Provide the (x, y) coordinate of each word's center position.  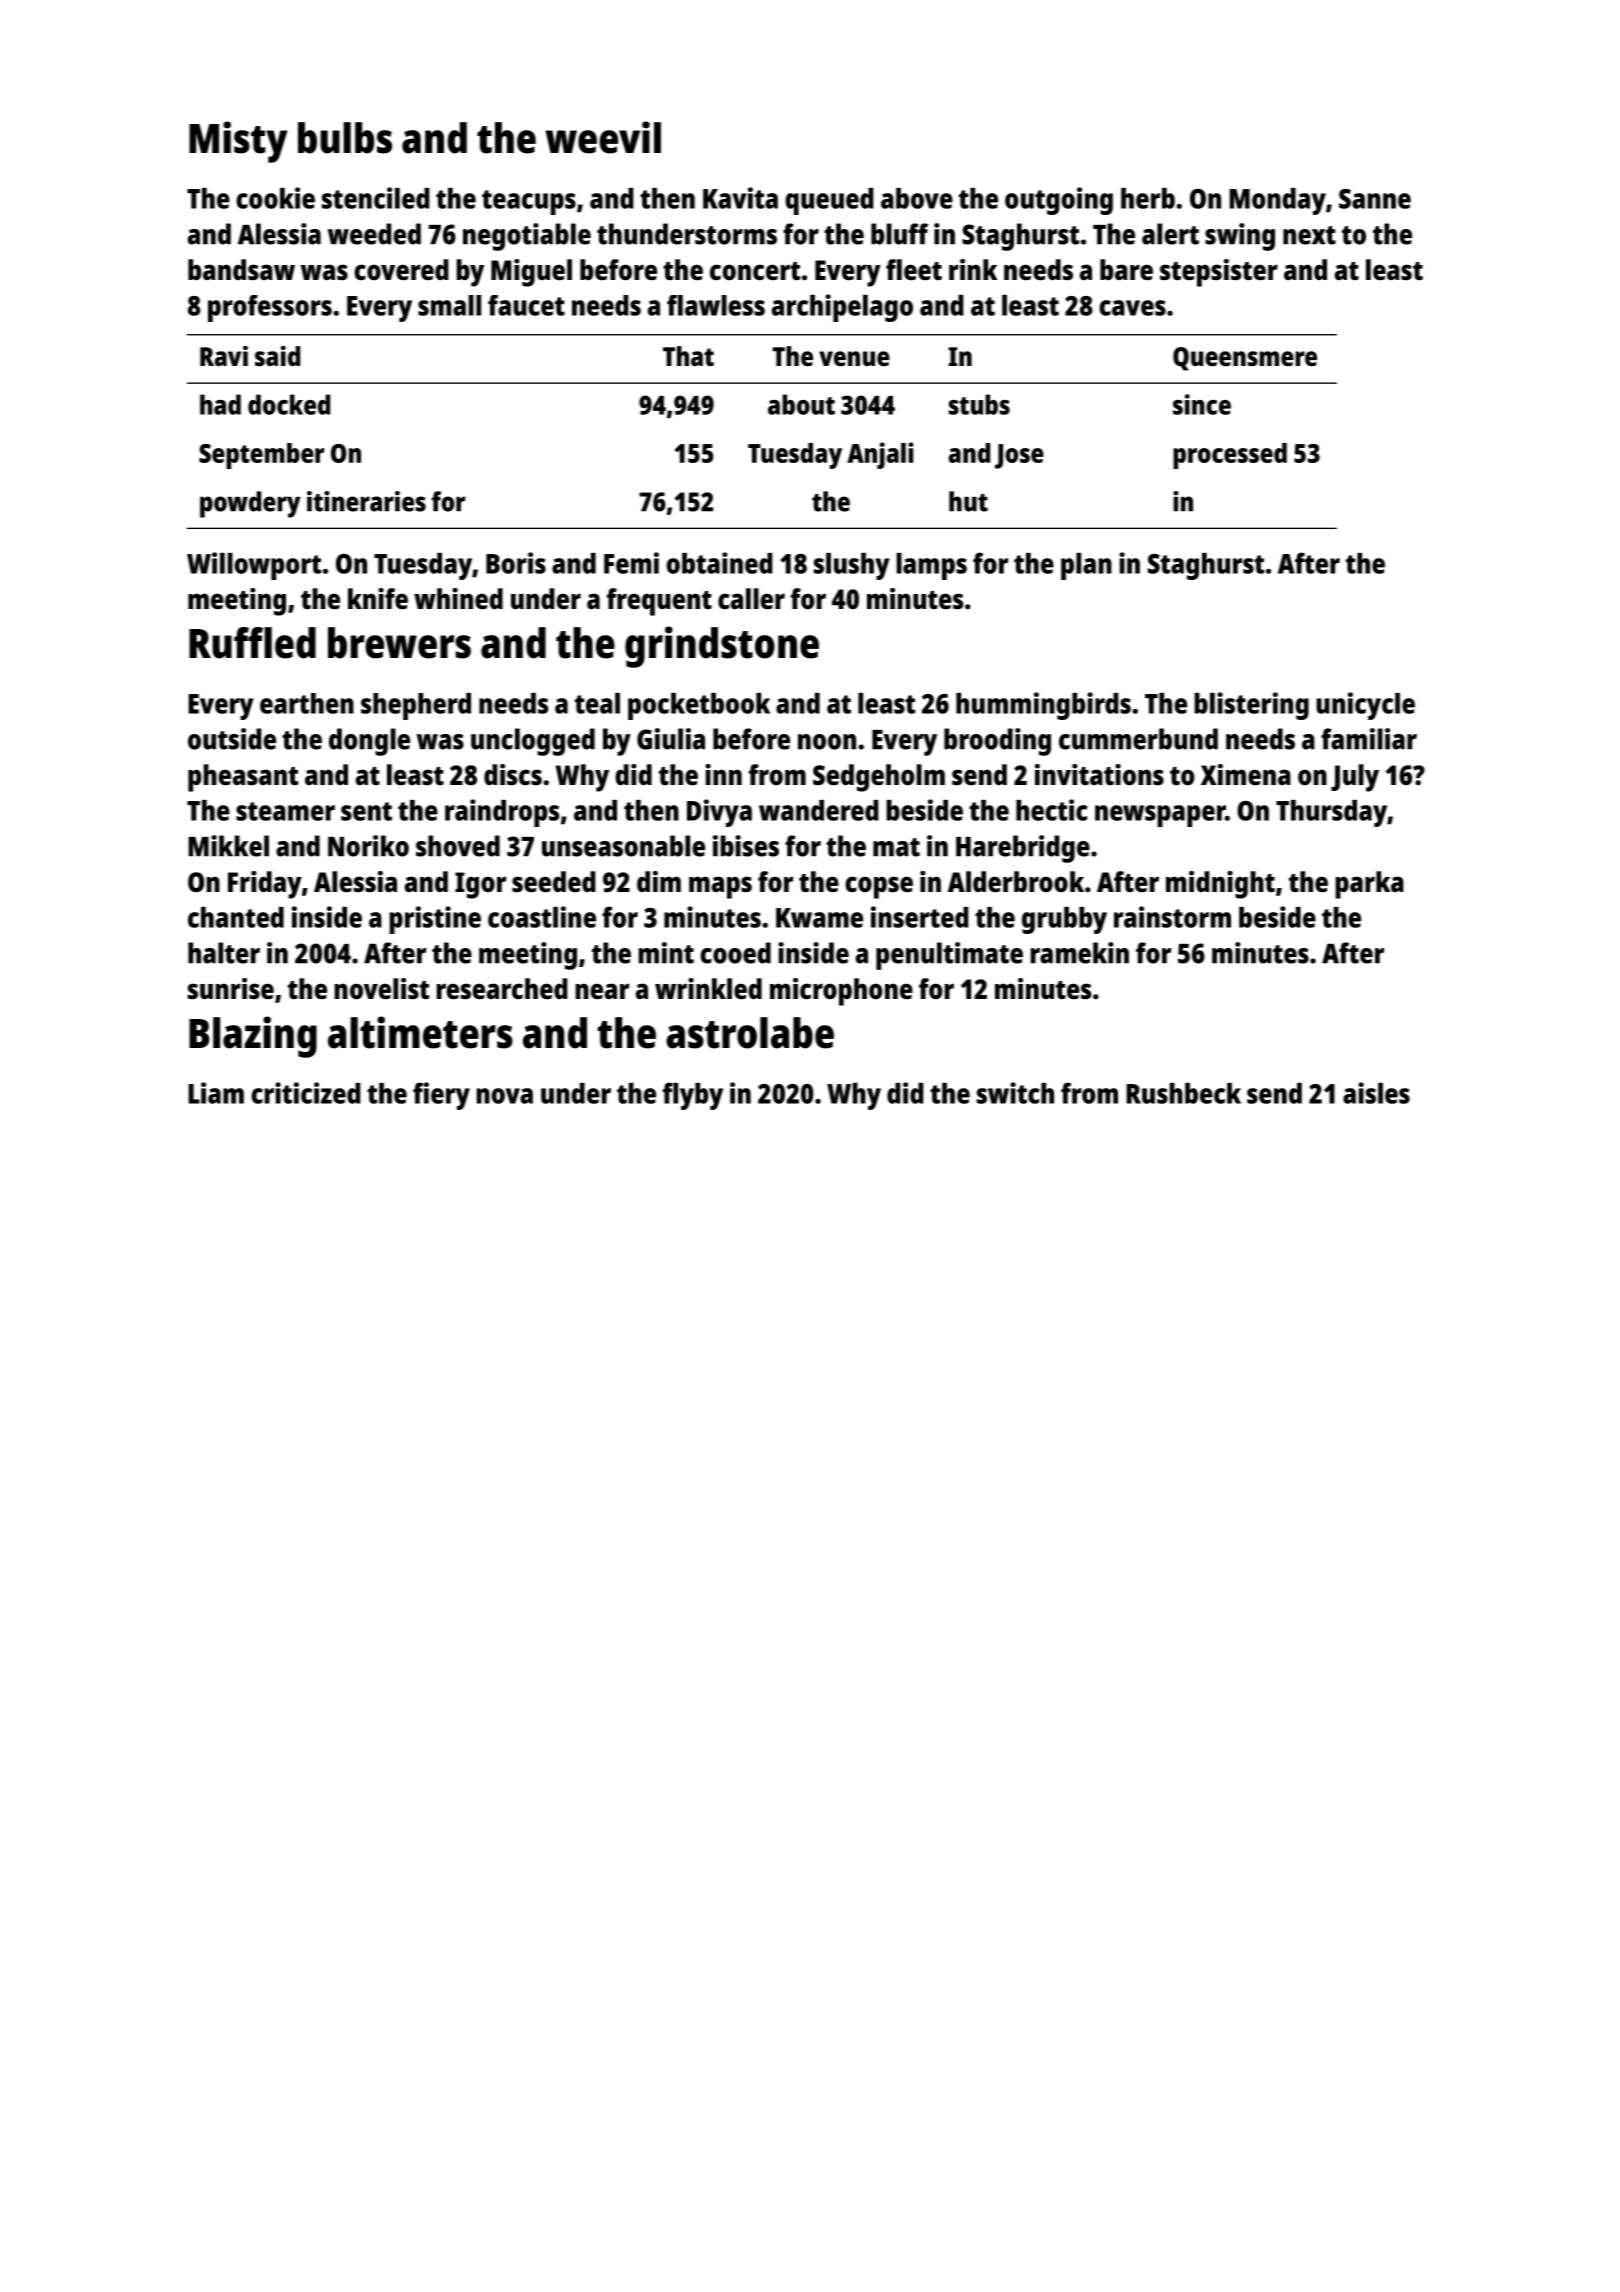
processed (1230, 456)
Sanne (1375, 199)
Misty (238, 142)
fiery (441, 1096)
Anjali (880, 455)
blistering (1251, 706)
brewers (399, 643)
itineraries (366, 501)
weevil (603, 137)
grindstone (722, 647)
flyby (693, 1096)
